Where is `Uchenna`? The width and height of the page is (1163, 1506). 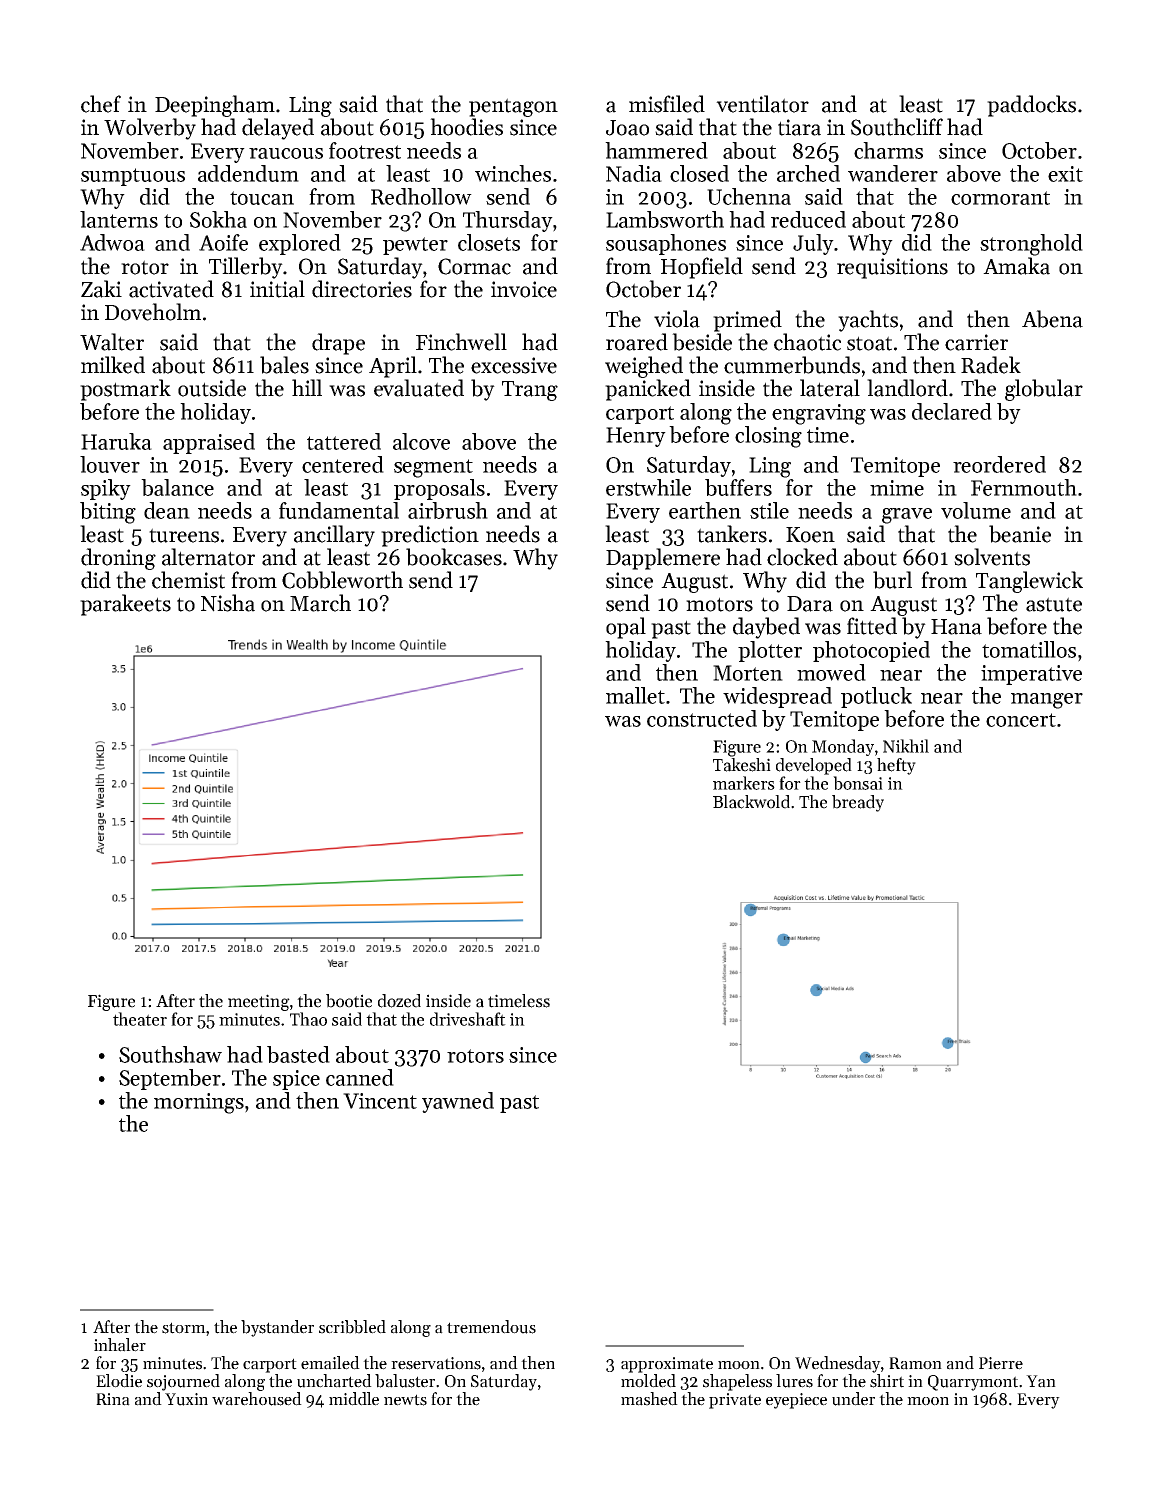 Uchenna is located at coordinates (749, 196).
